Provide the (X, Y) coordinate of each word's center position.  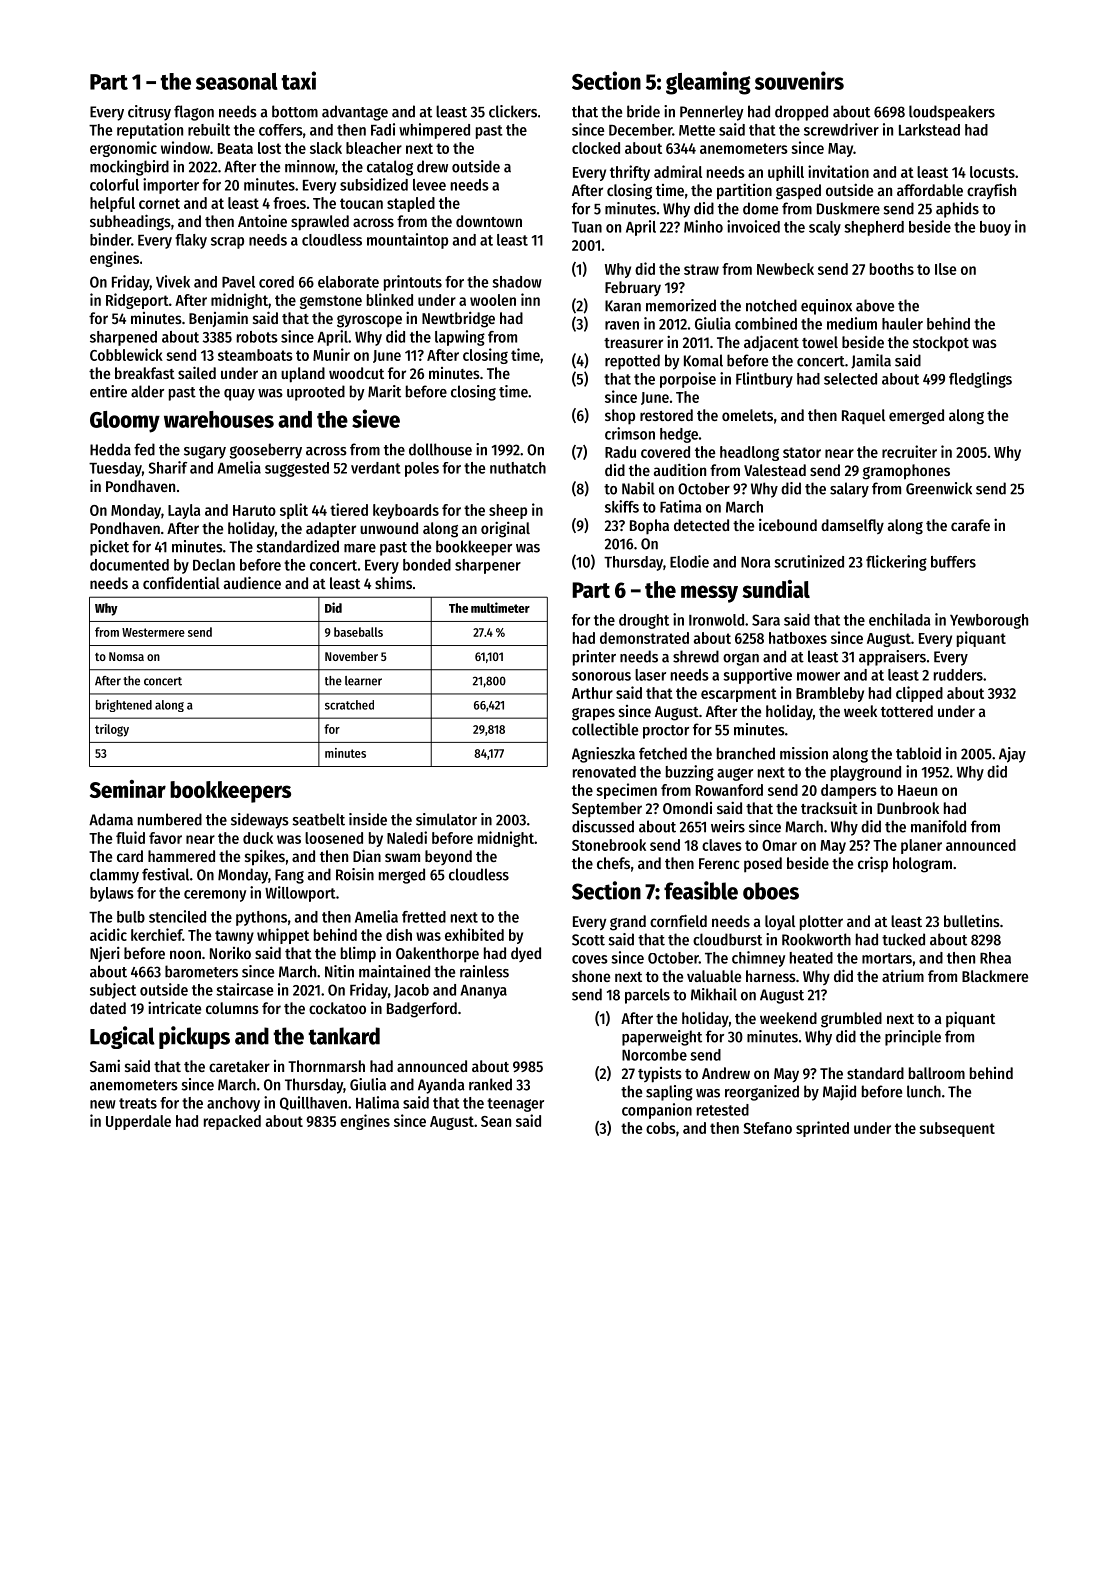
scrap (227, 243)
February (633, 288)
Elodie (689, 561)
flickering (896, 563)
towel (820, 342)
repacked (232, 1122)
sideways (260, 821)
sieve (376, 418)
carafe (970, 525)
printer (594, 658)
